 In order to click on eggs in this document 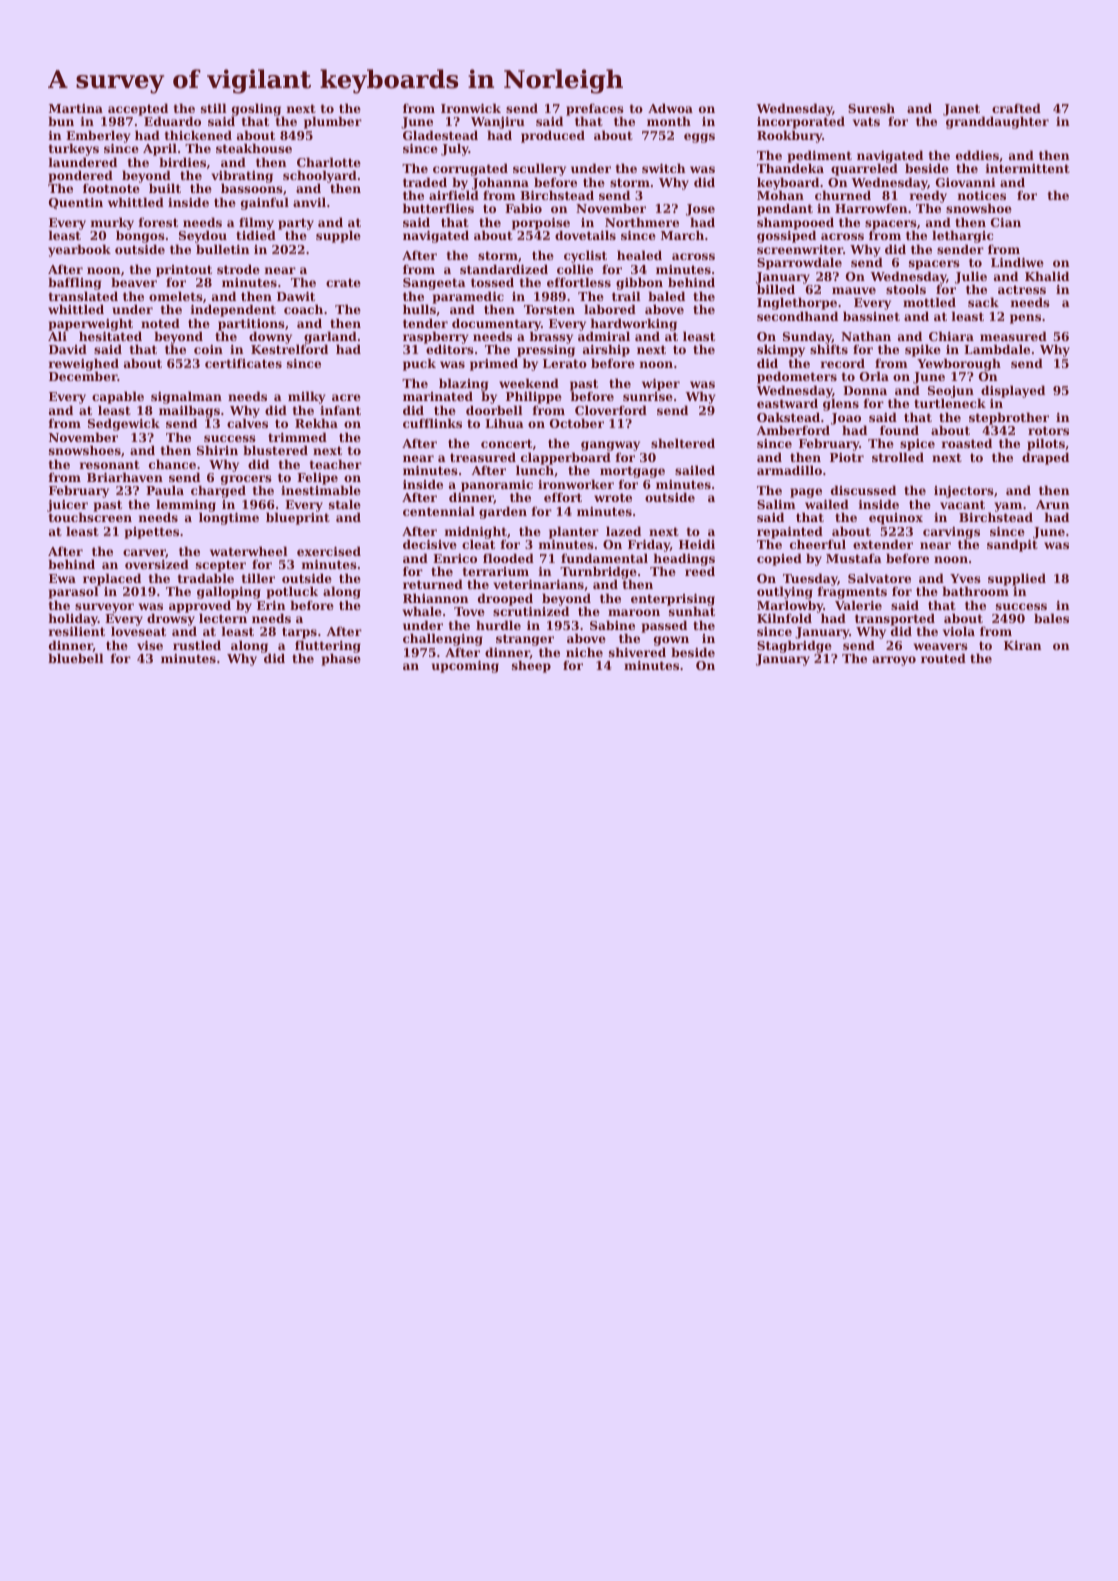, I will do `click(699, 138)`.
